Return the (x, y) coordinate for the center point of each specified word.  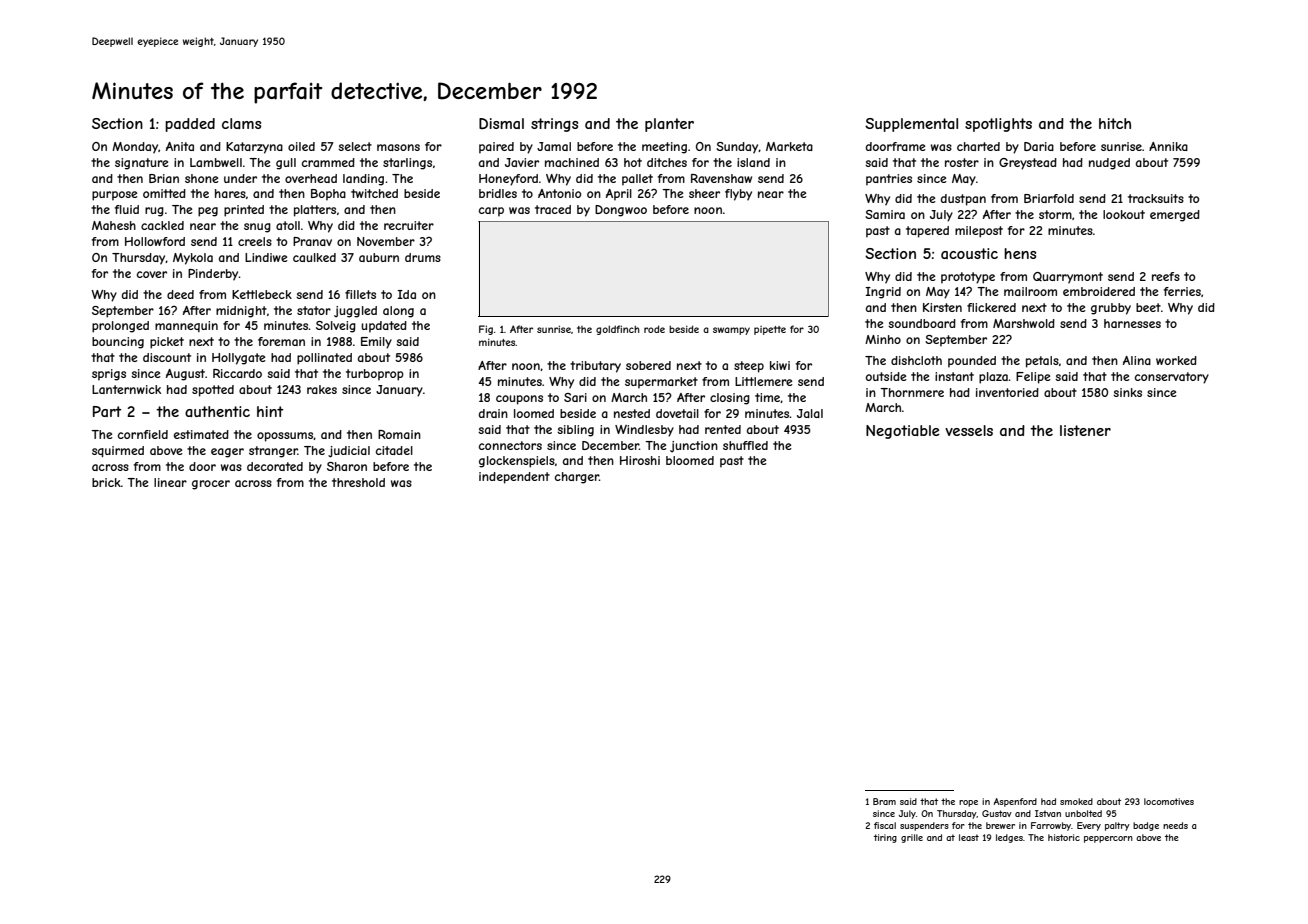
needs (1175, 825)
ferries (1182, 291)
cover (152, 274)
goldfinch (618, 330)
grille (912, 838)
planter (669, 125)
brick (106, 482)
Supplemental (911, 125)
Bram (884, 801)
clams (241, 123)
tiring (885, 838)
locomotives (1169, 801)
